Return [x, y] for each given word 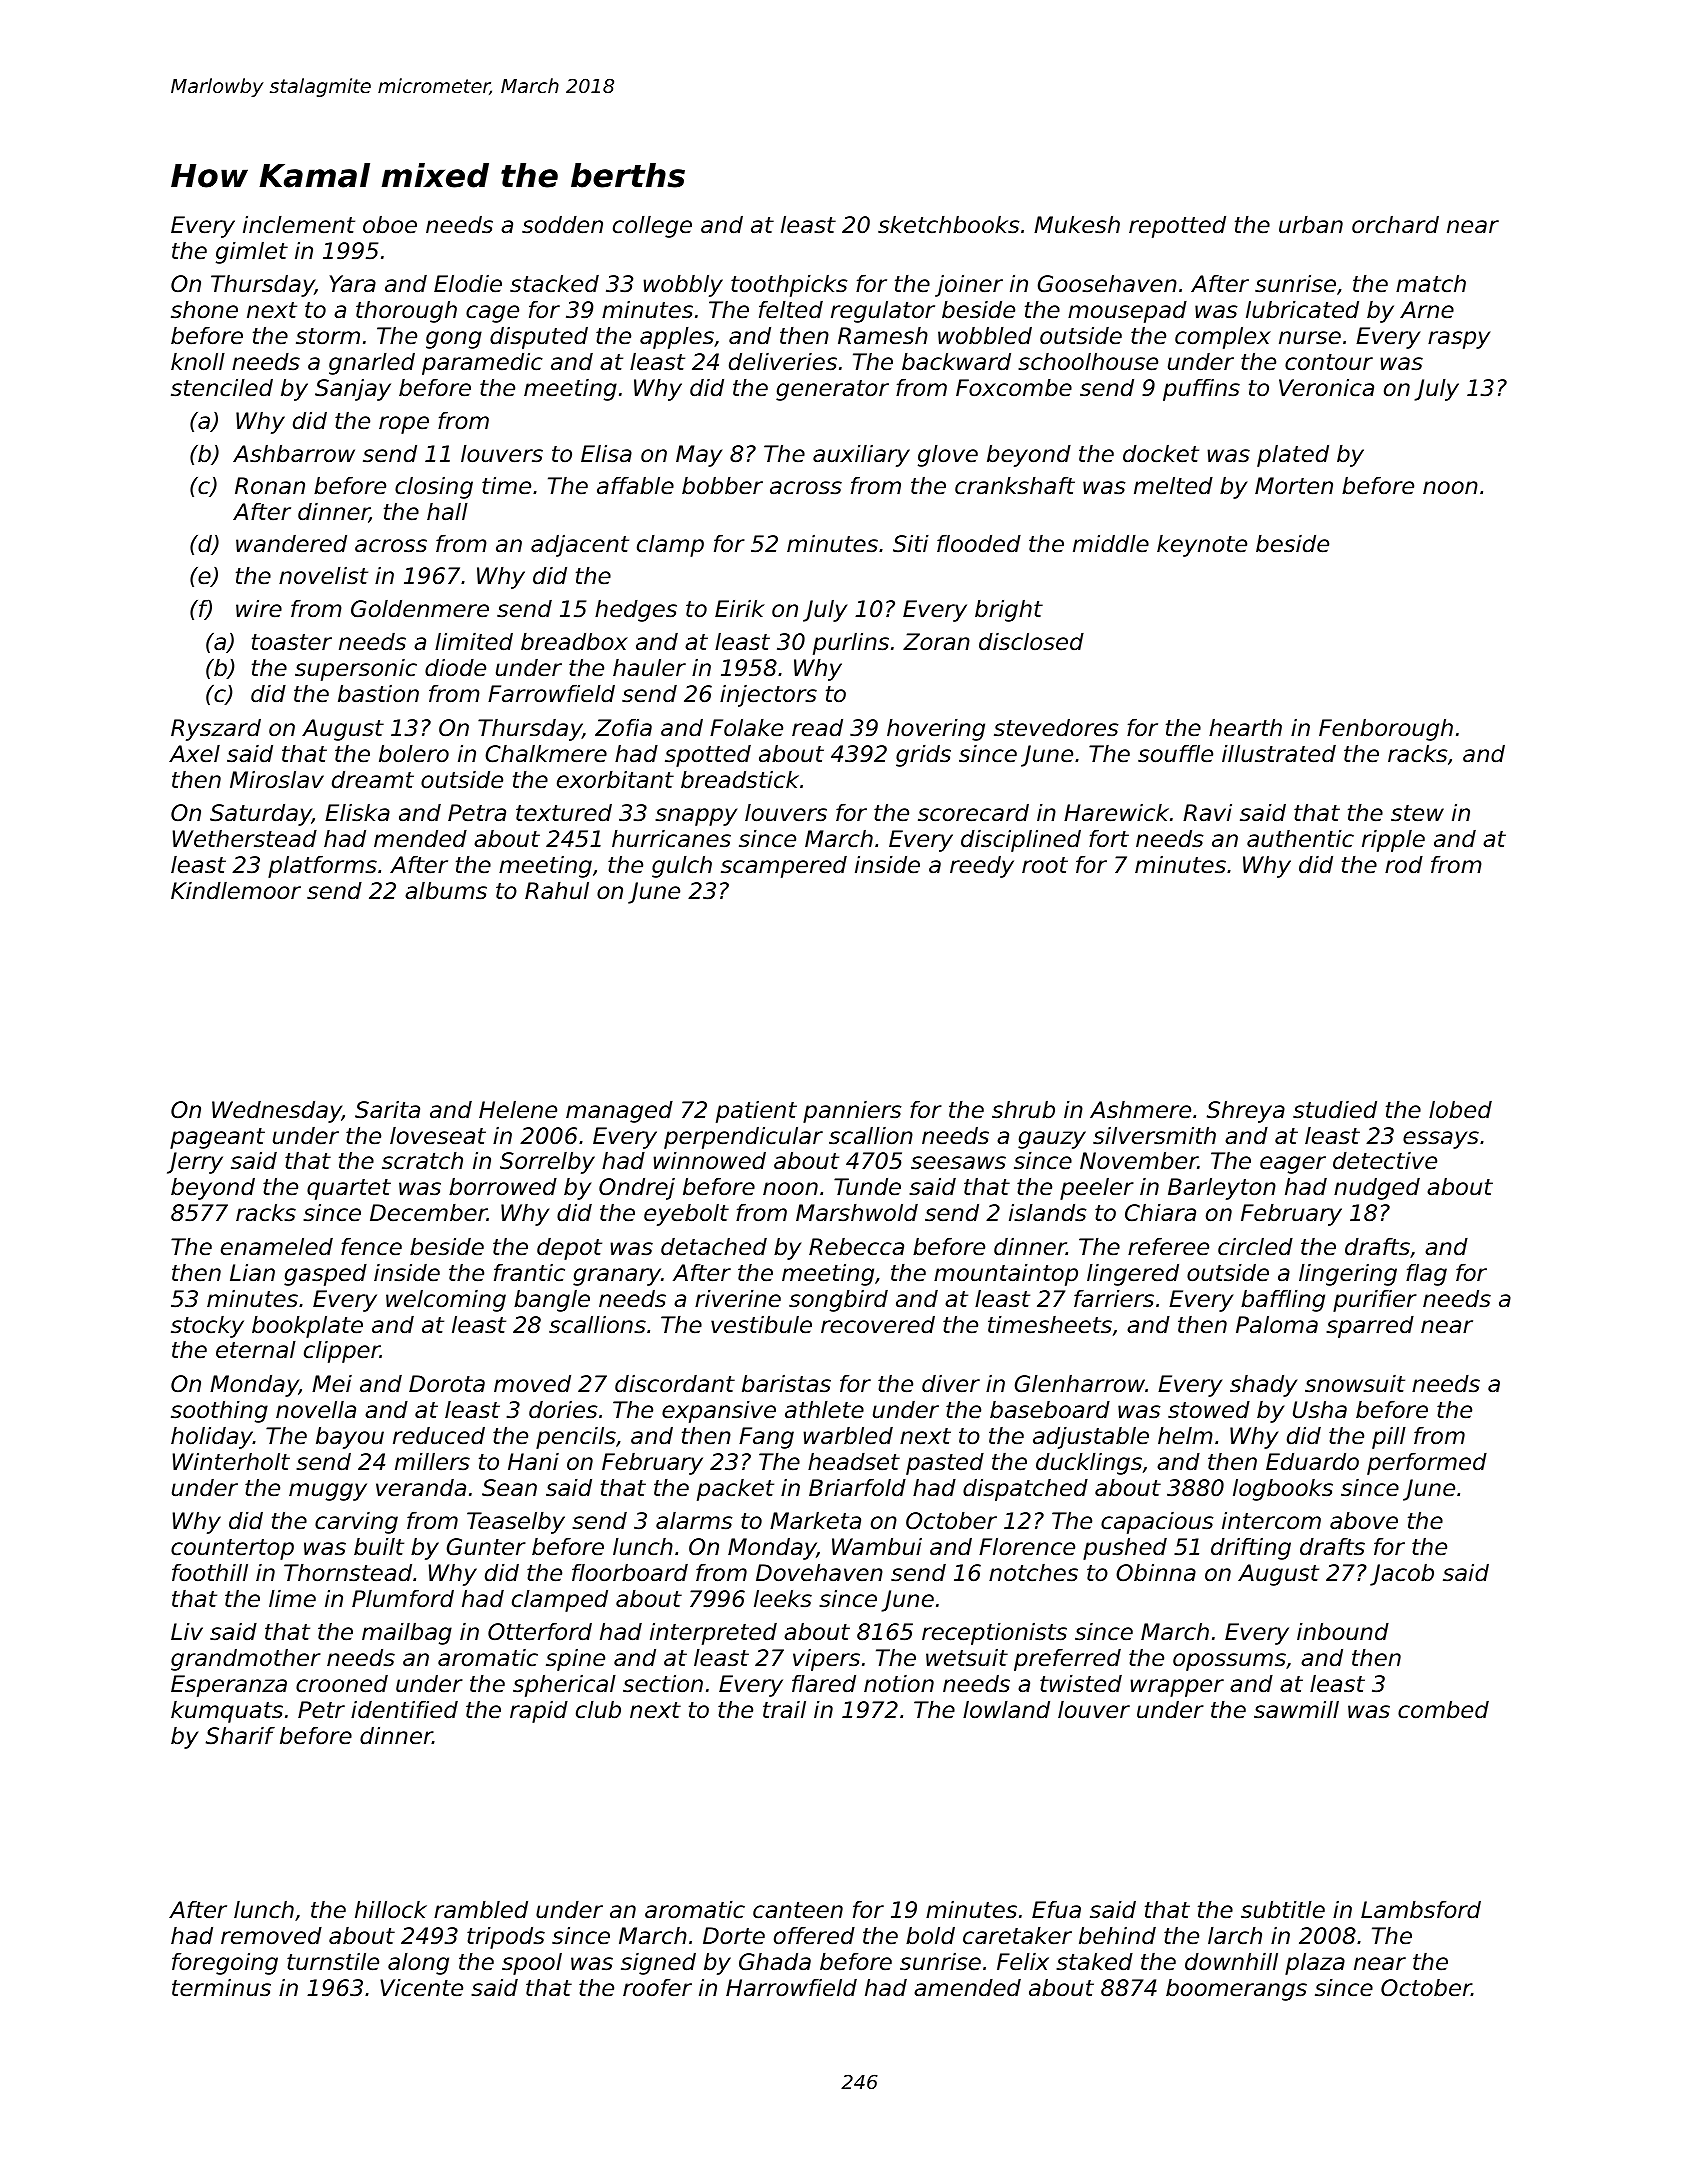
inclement [299, 225]
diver [951, 1384]
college [652, 227]
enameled [277, 1247]
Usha [1320, 1410]
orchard [1395, 225]
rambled [481, 1910]
